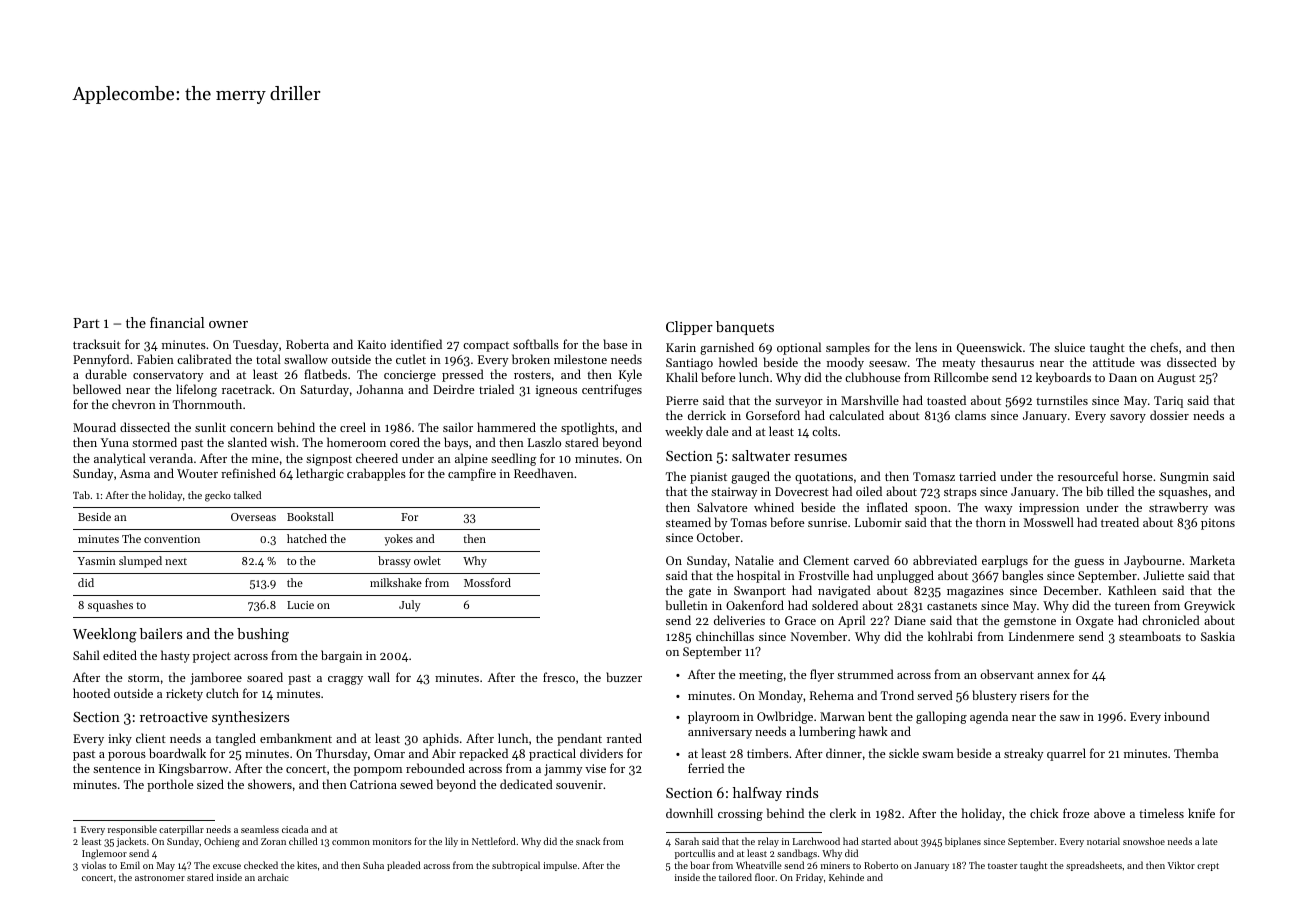 The image size is (1308, 924). Describe the element at coordinates (871, 560) in the screenshot. I see `carved` at that location.
